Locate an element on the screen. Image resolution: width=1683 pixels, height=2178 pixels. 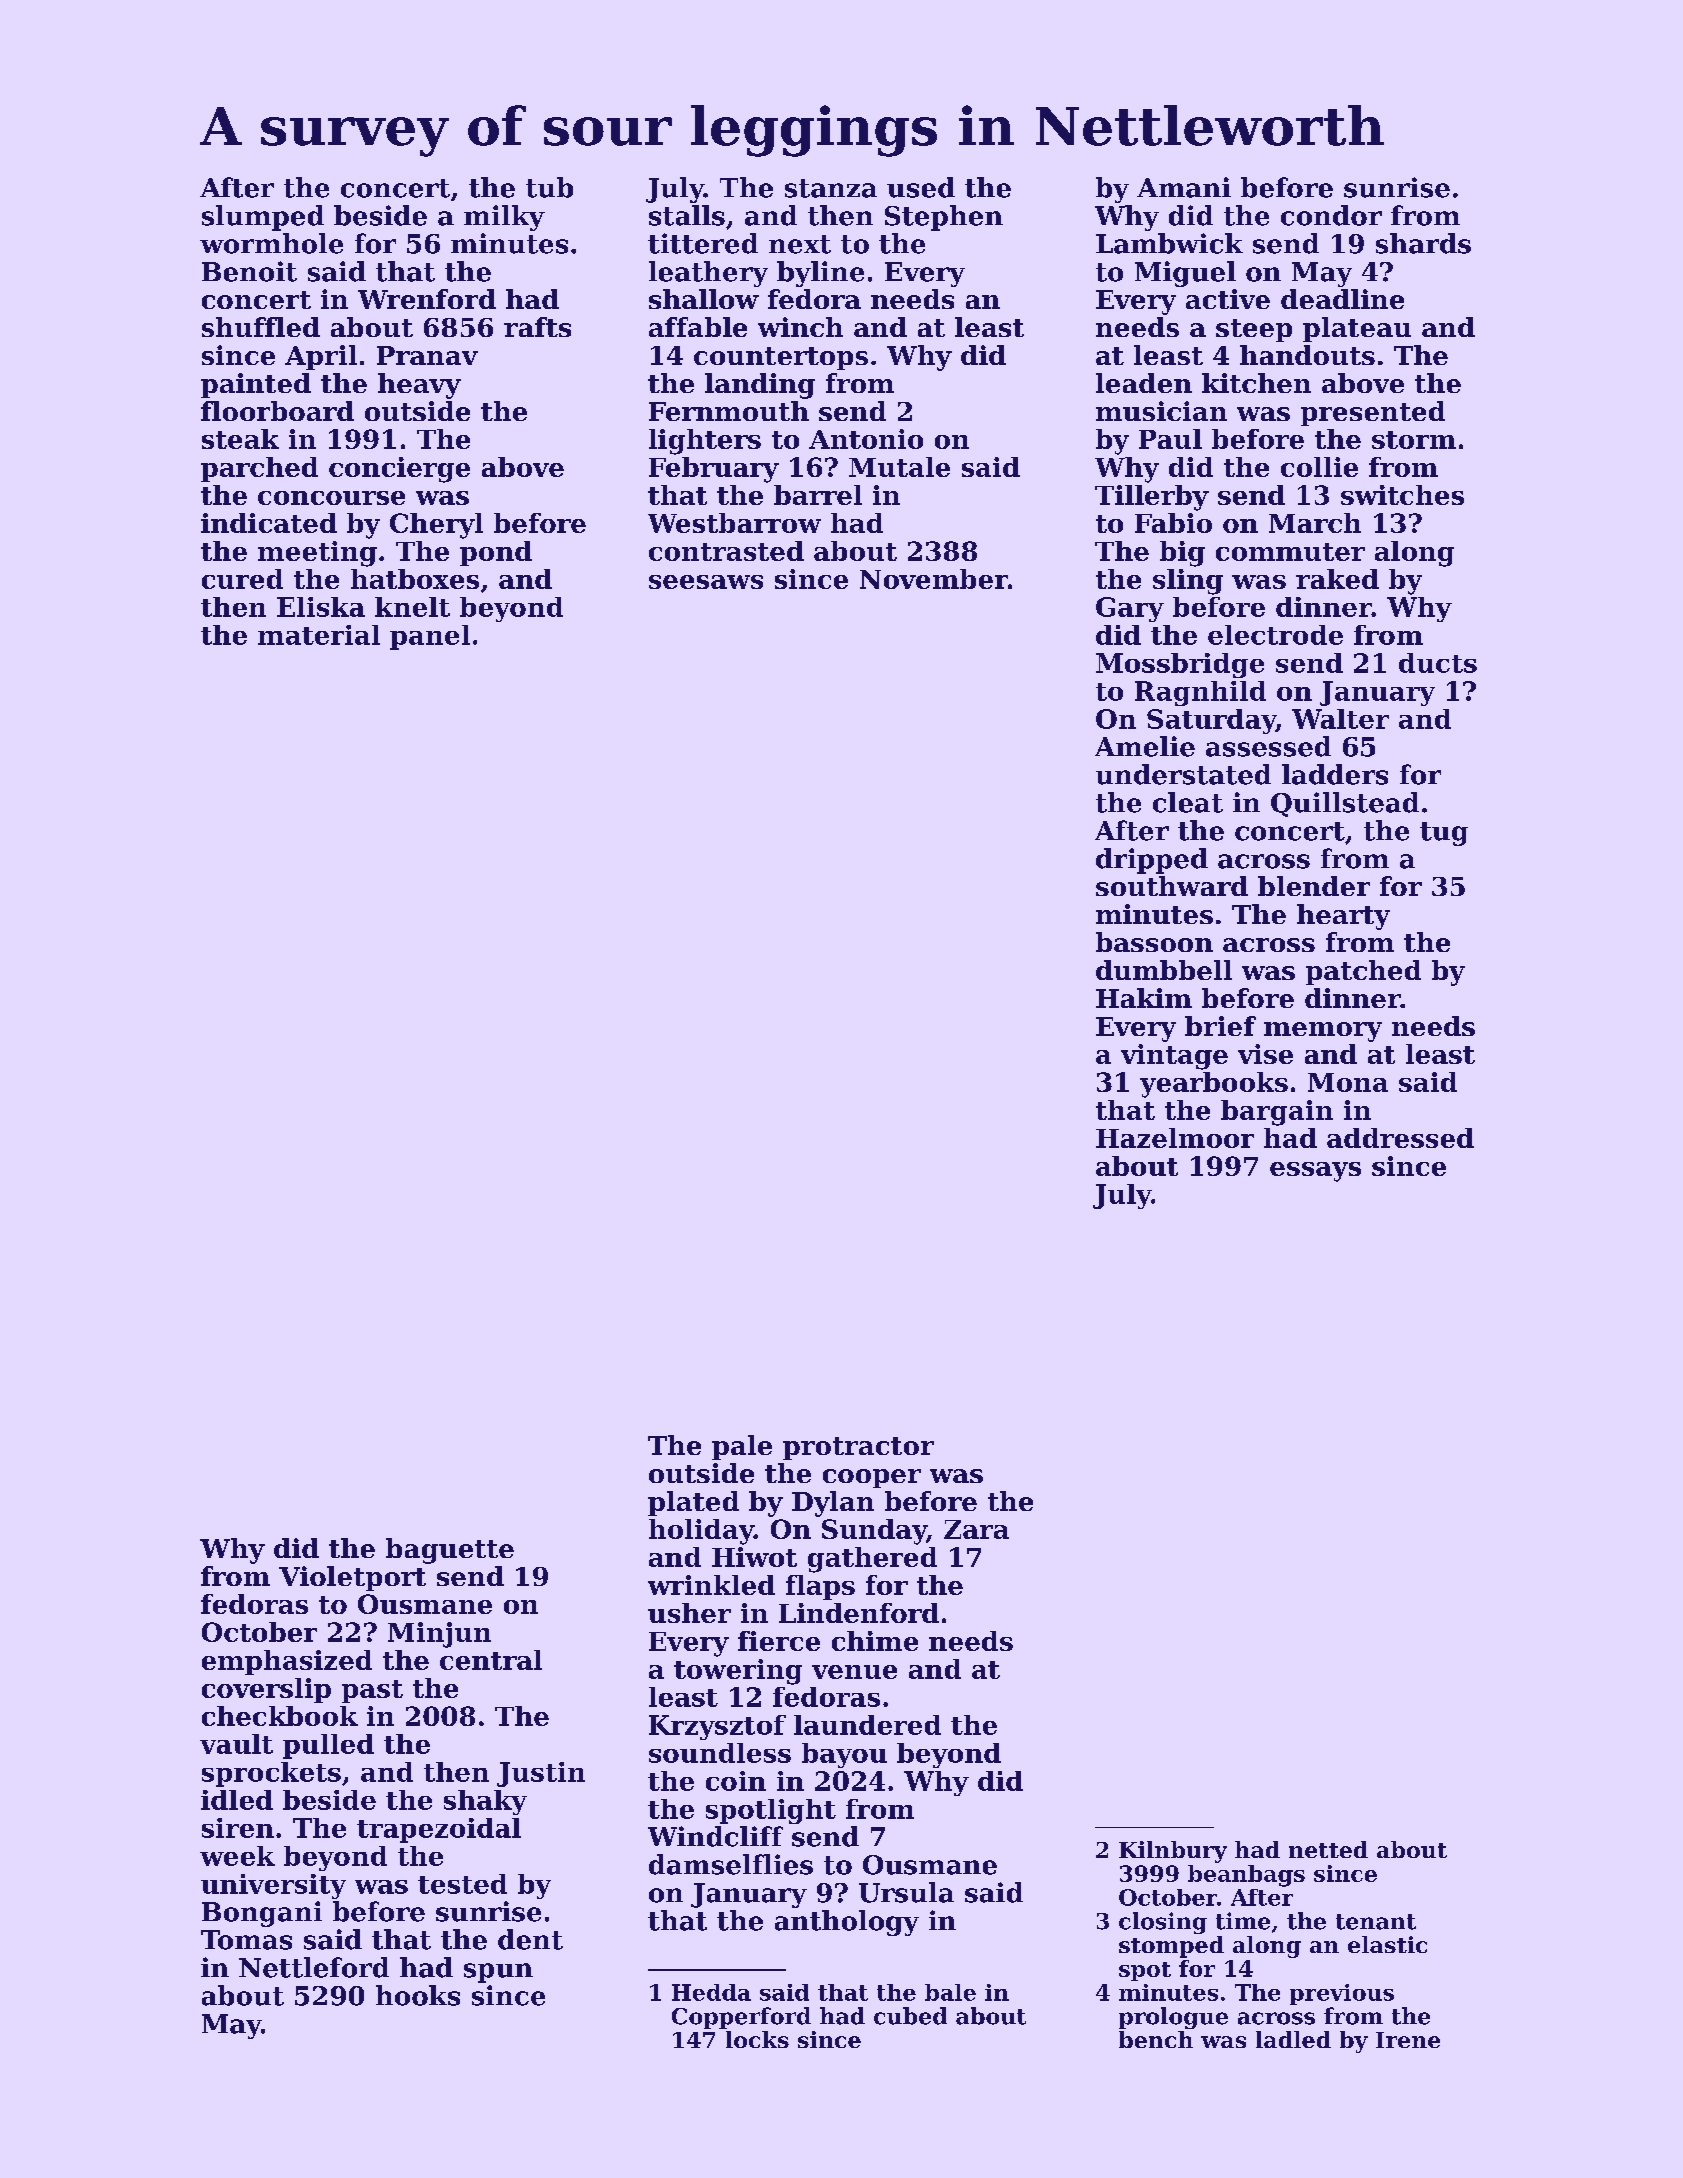
pale is located at coordinates (742, 1447).
